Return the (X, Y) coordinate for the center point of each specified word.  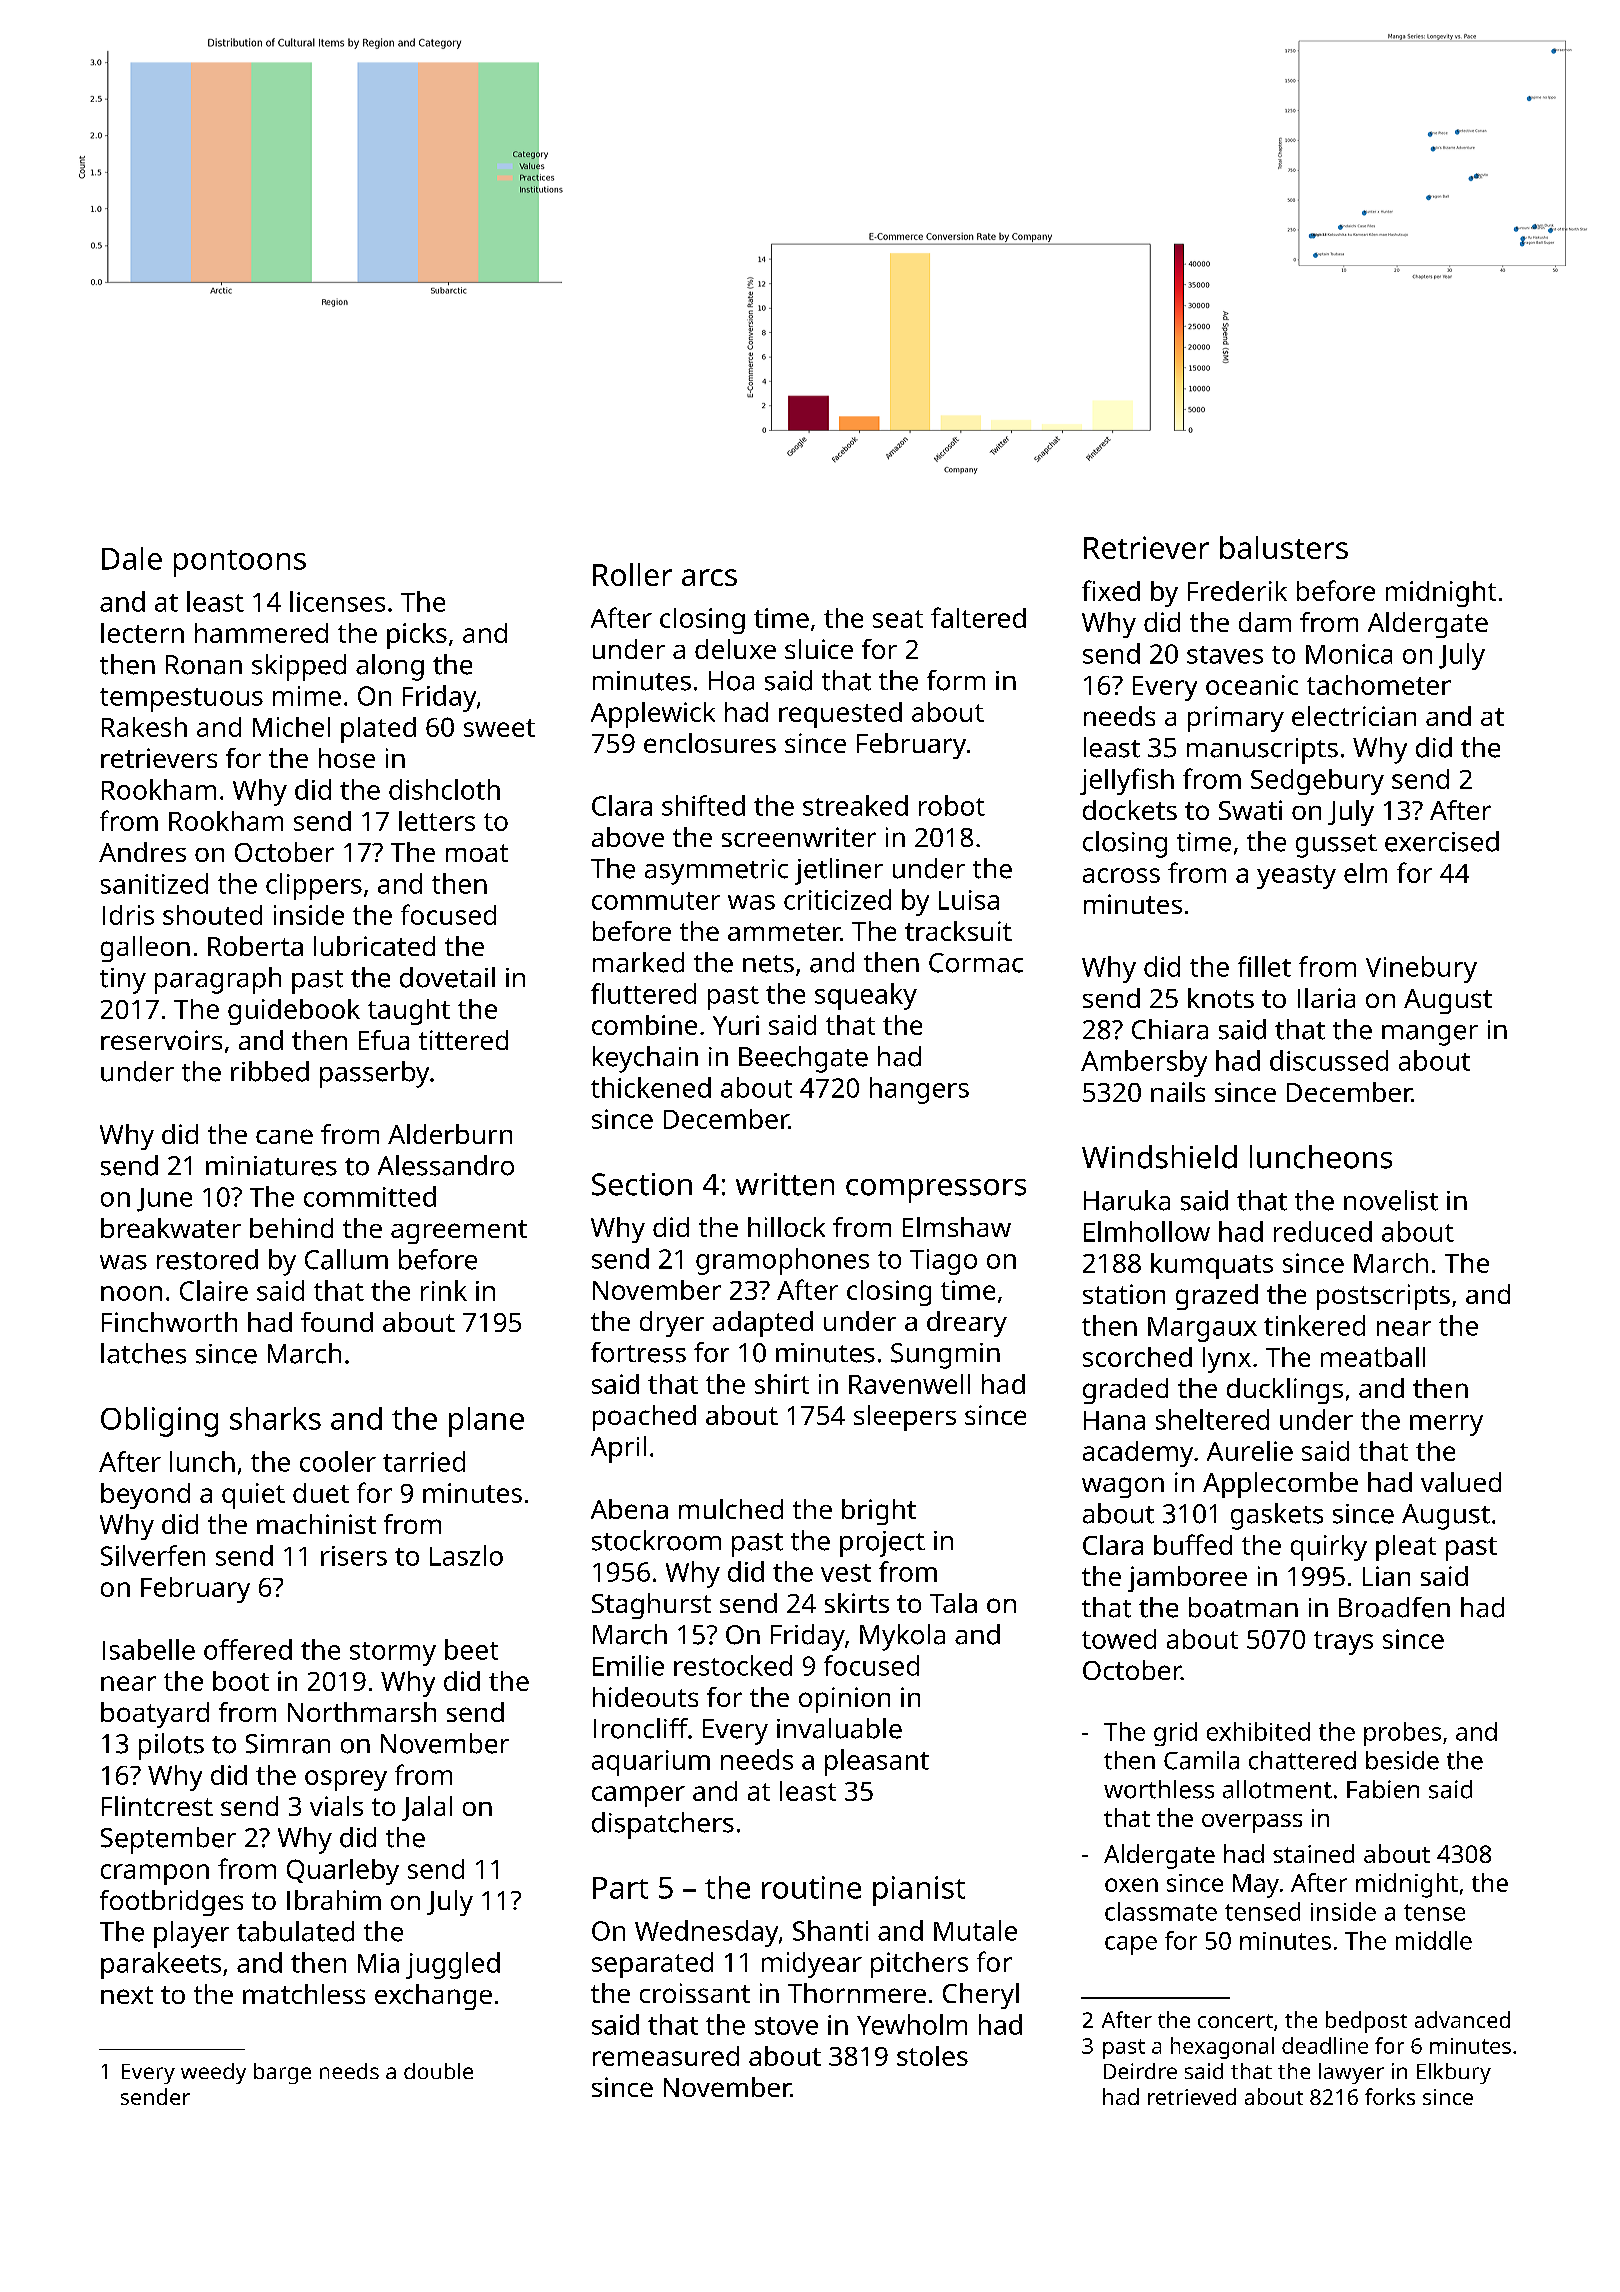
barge (282, 2073)
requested (840, 715)
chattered (1302, 1760)
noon (131, 1293)
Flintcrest (157, 1806)
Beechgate (803, 1059)
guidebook (294, 1012)
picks (417, 636)
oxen (1131, 1885)
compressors (936, 1191)
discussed (1329, 1060)
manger (1430, 1035)
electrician (1354, 716)
